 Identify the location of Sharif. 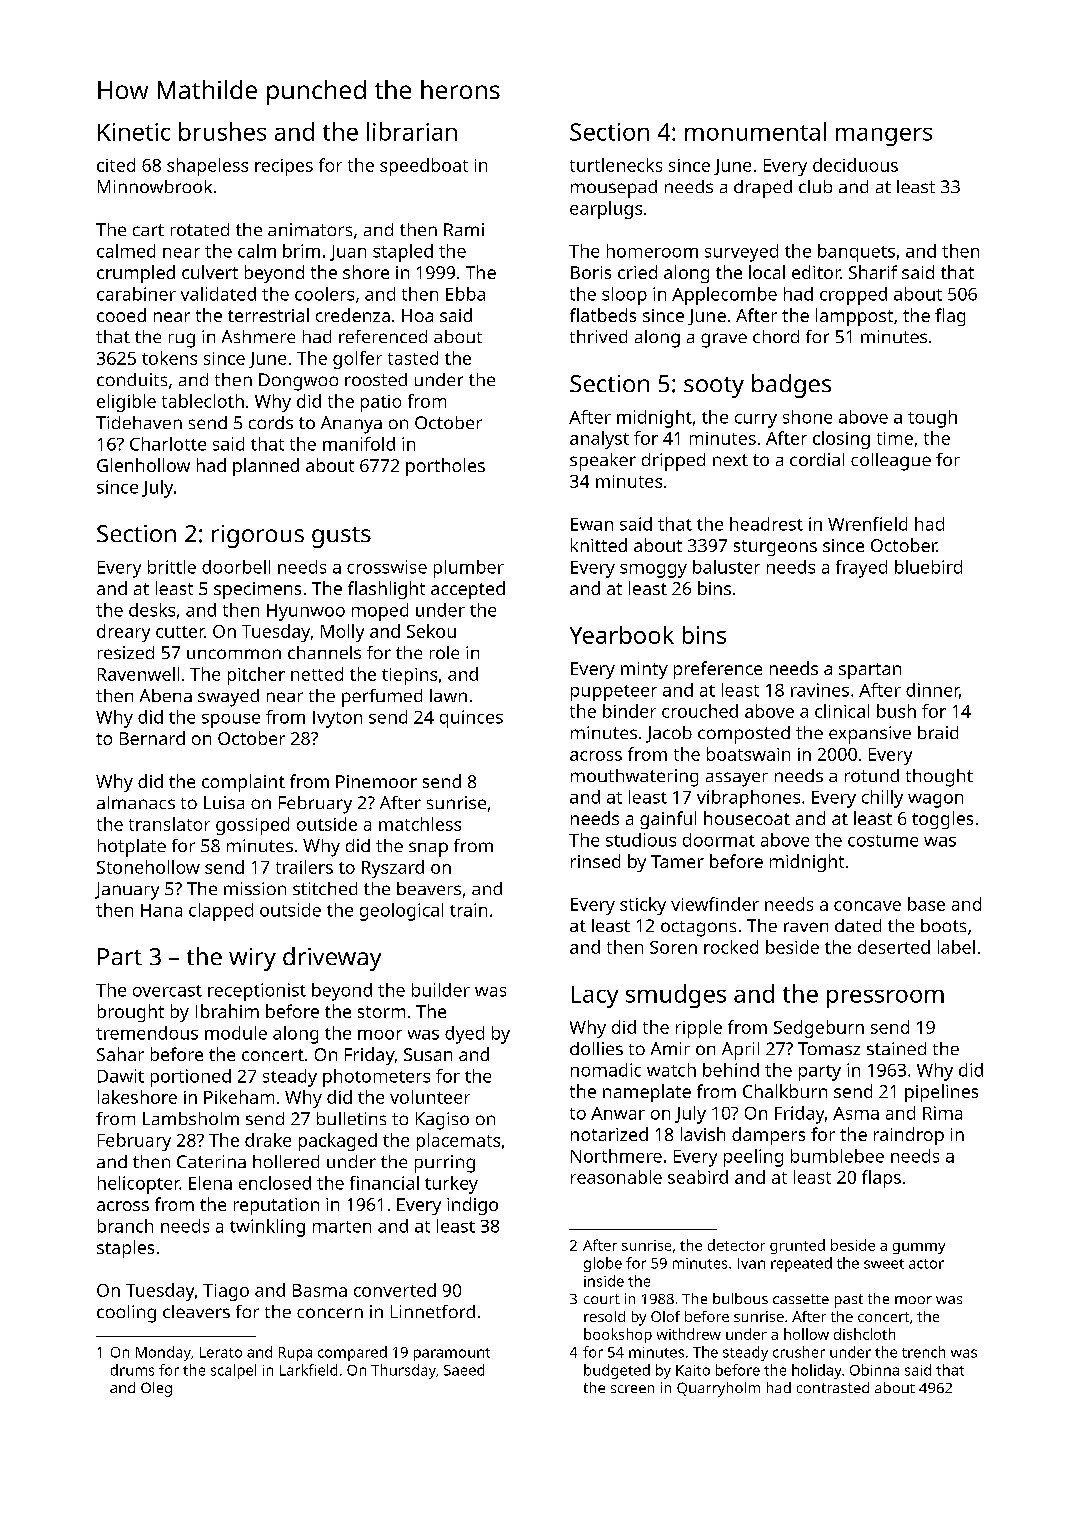
(873, 272).
